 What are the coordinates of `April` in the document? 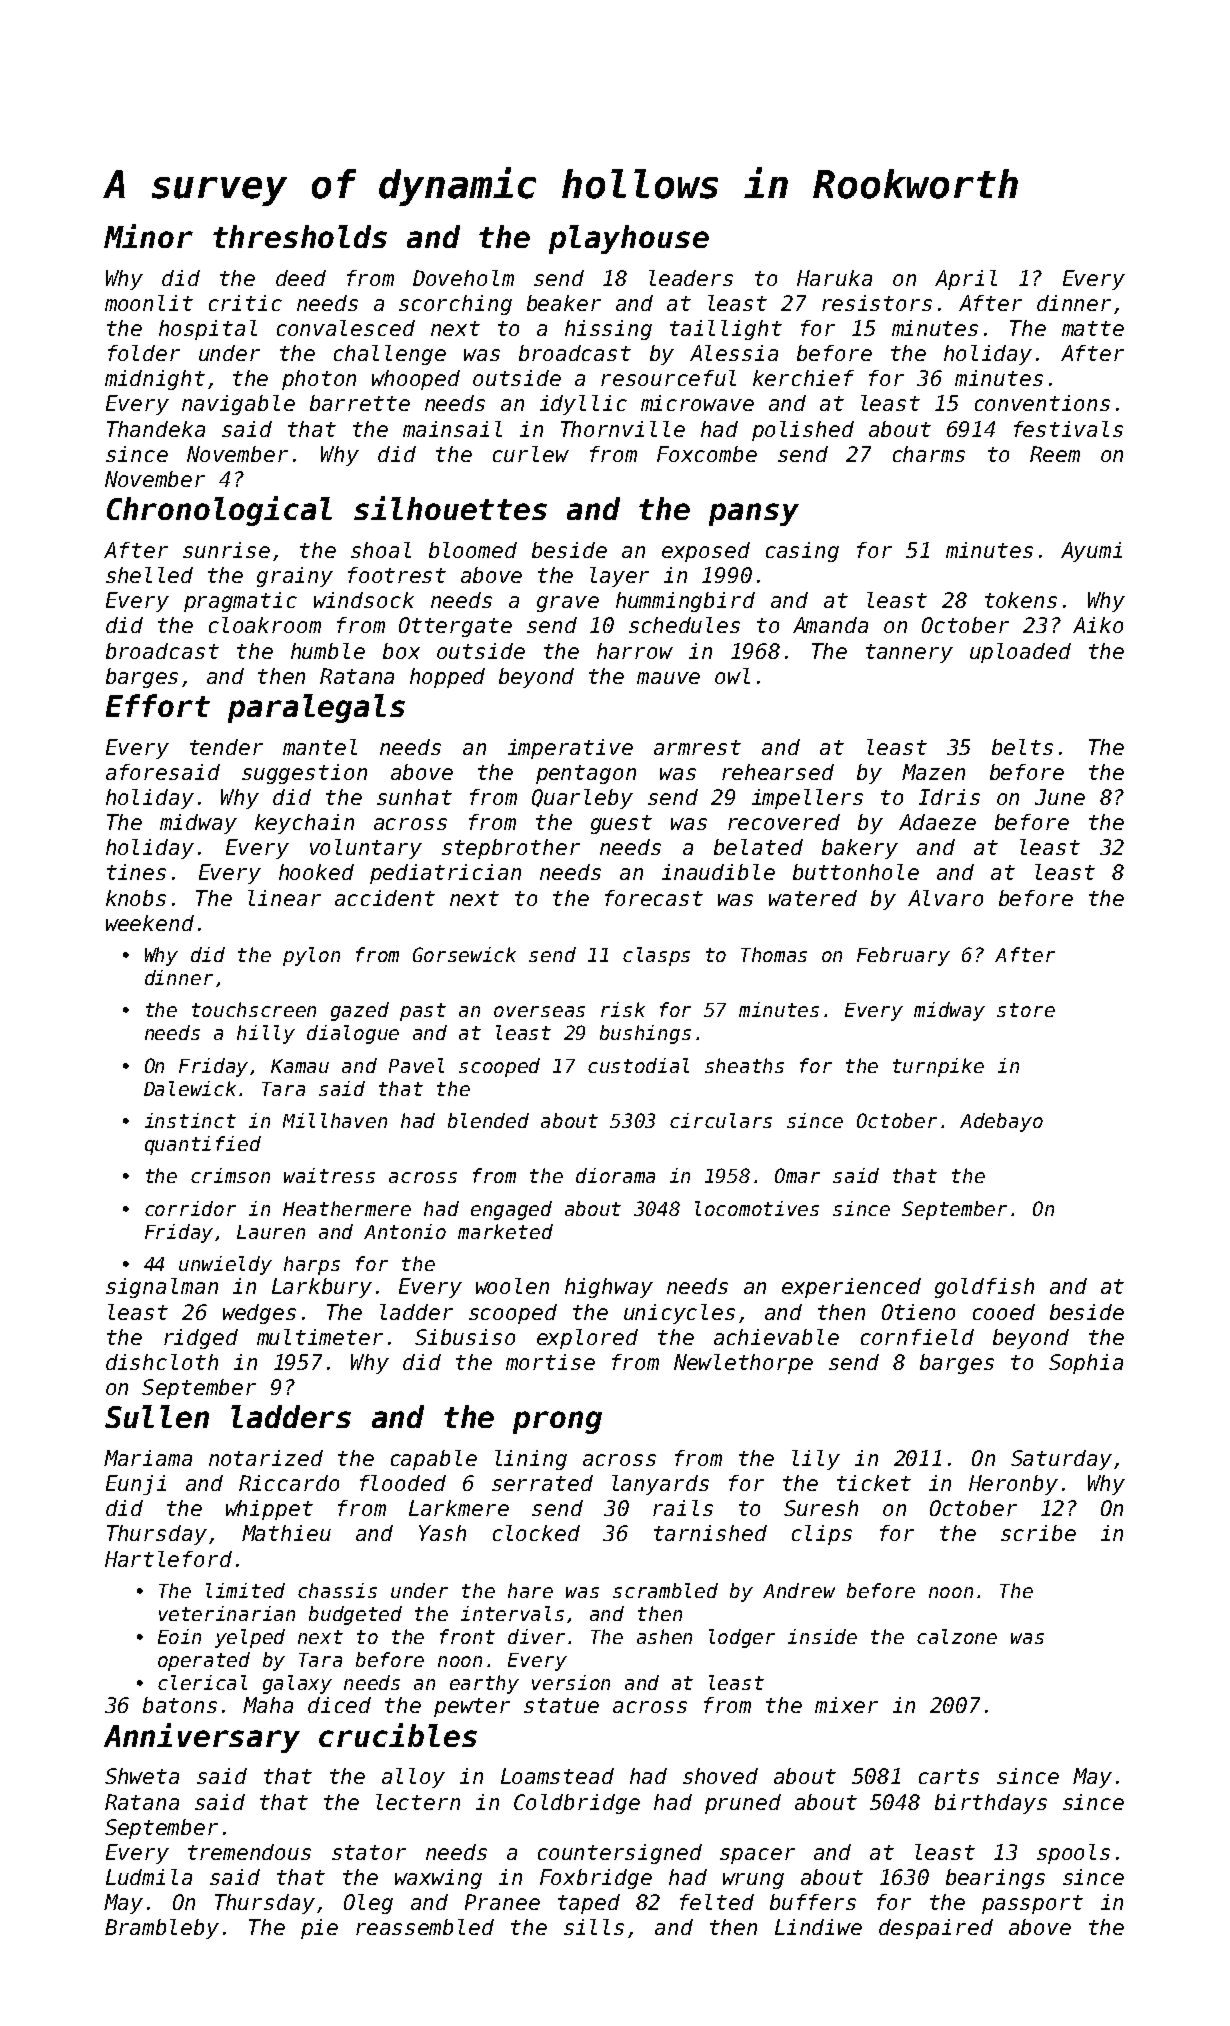 It's located at (966, 280).
